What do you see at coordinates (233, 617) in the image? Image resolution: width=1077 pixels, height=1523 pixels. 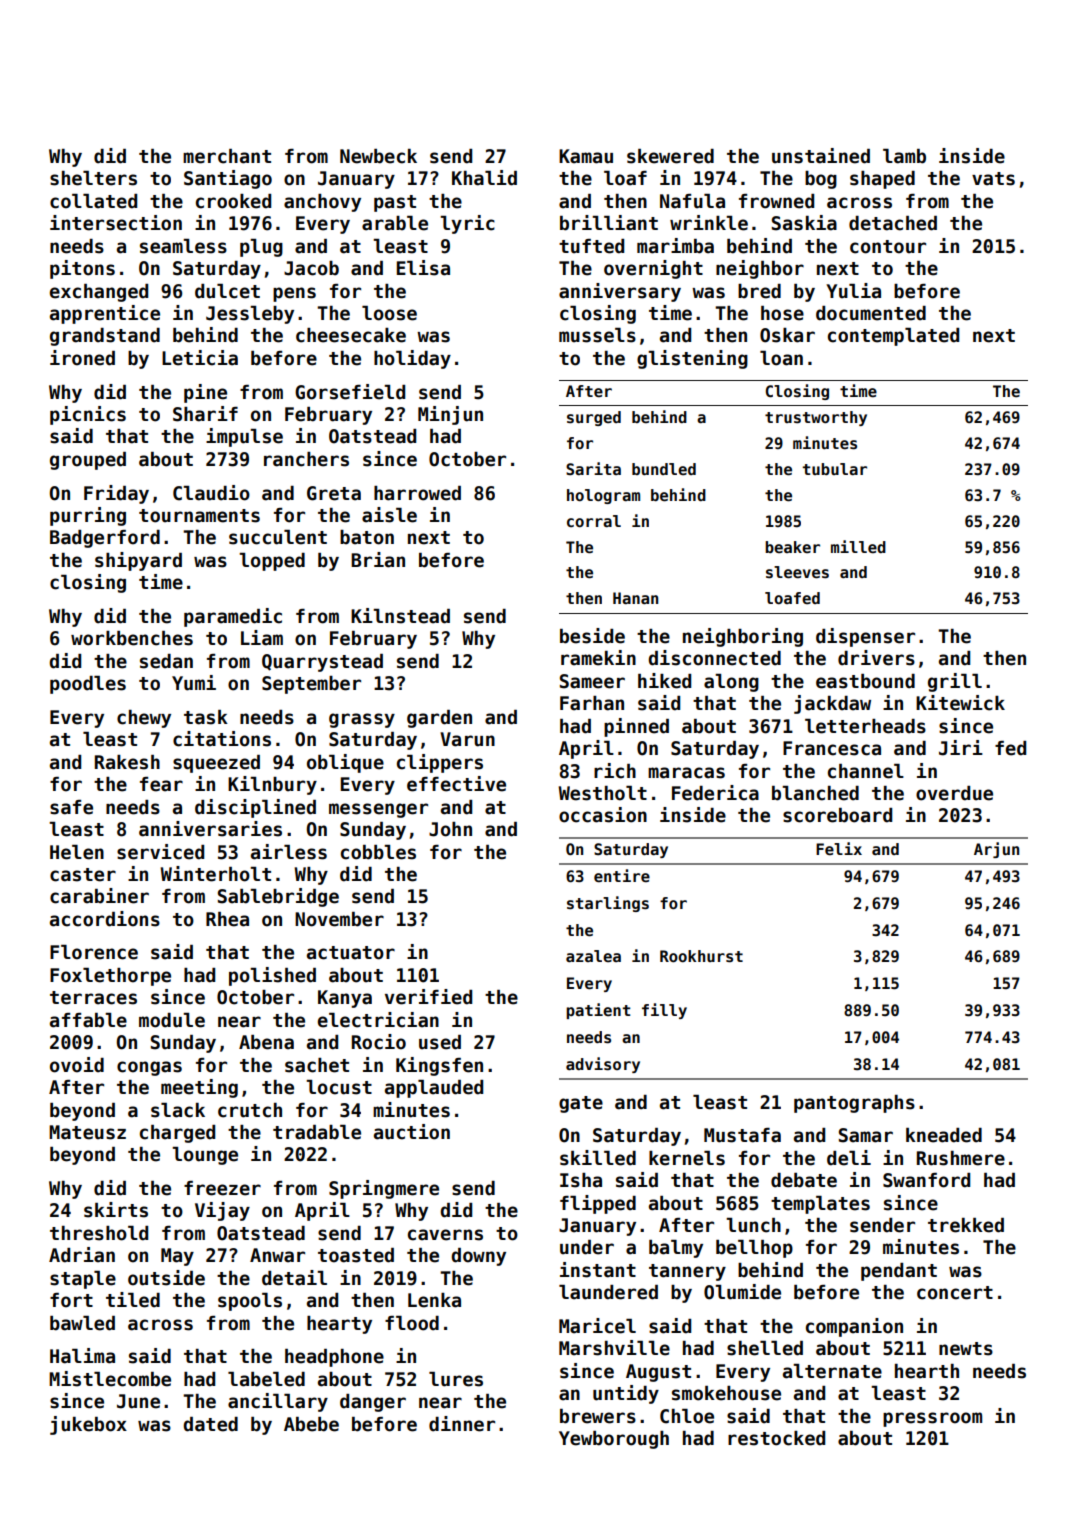 I see `paramedic` at bounding box center [233, 617].
